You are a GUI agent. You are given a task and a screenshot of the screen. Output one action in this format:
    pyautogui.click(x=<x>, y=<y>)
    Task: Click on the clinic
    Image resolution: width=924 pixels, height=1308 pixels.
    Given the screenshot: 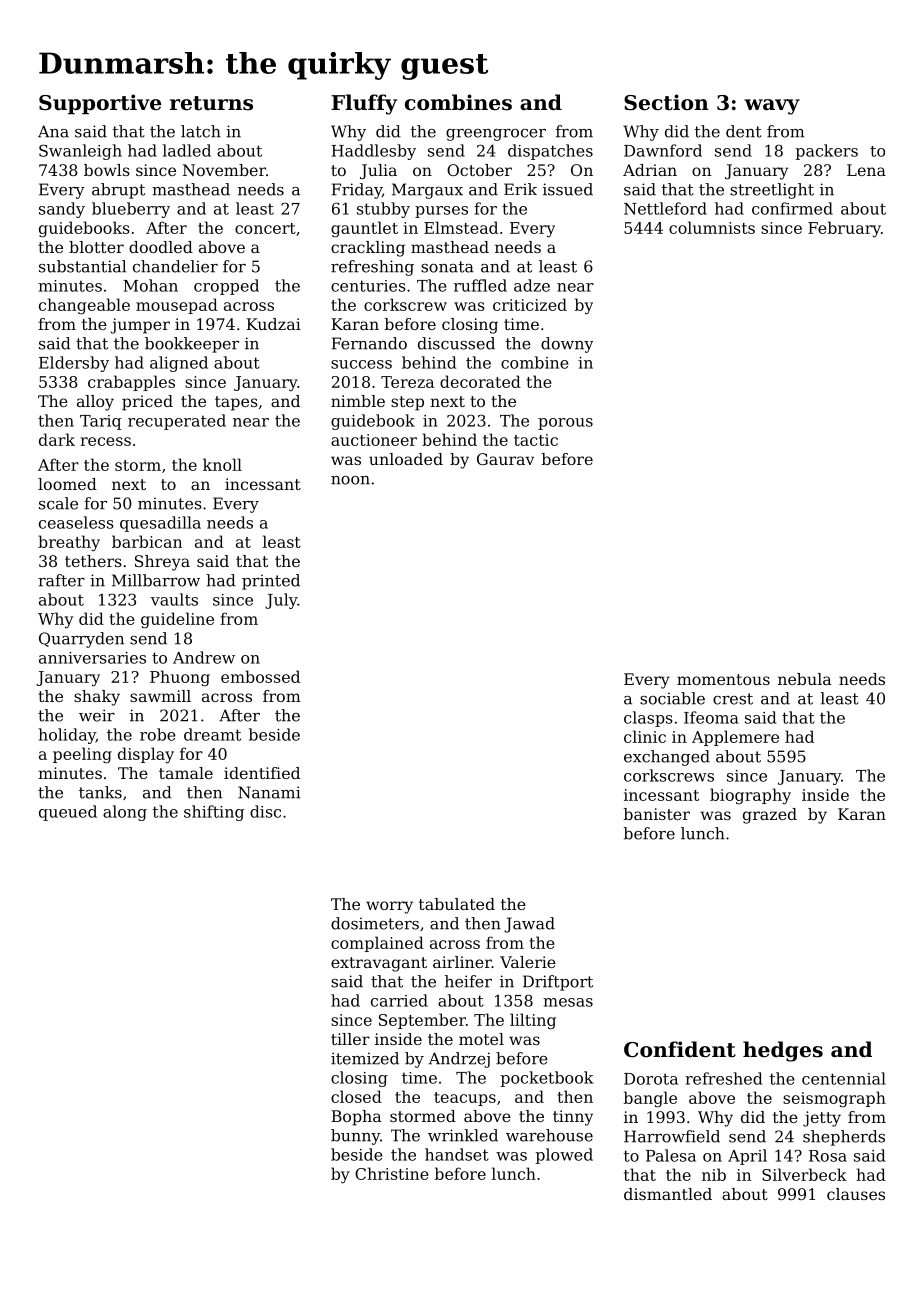 What is the action you would take?
    pyautogui.click(x=645, y=736)
